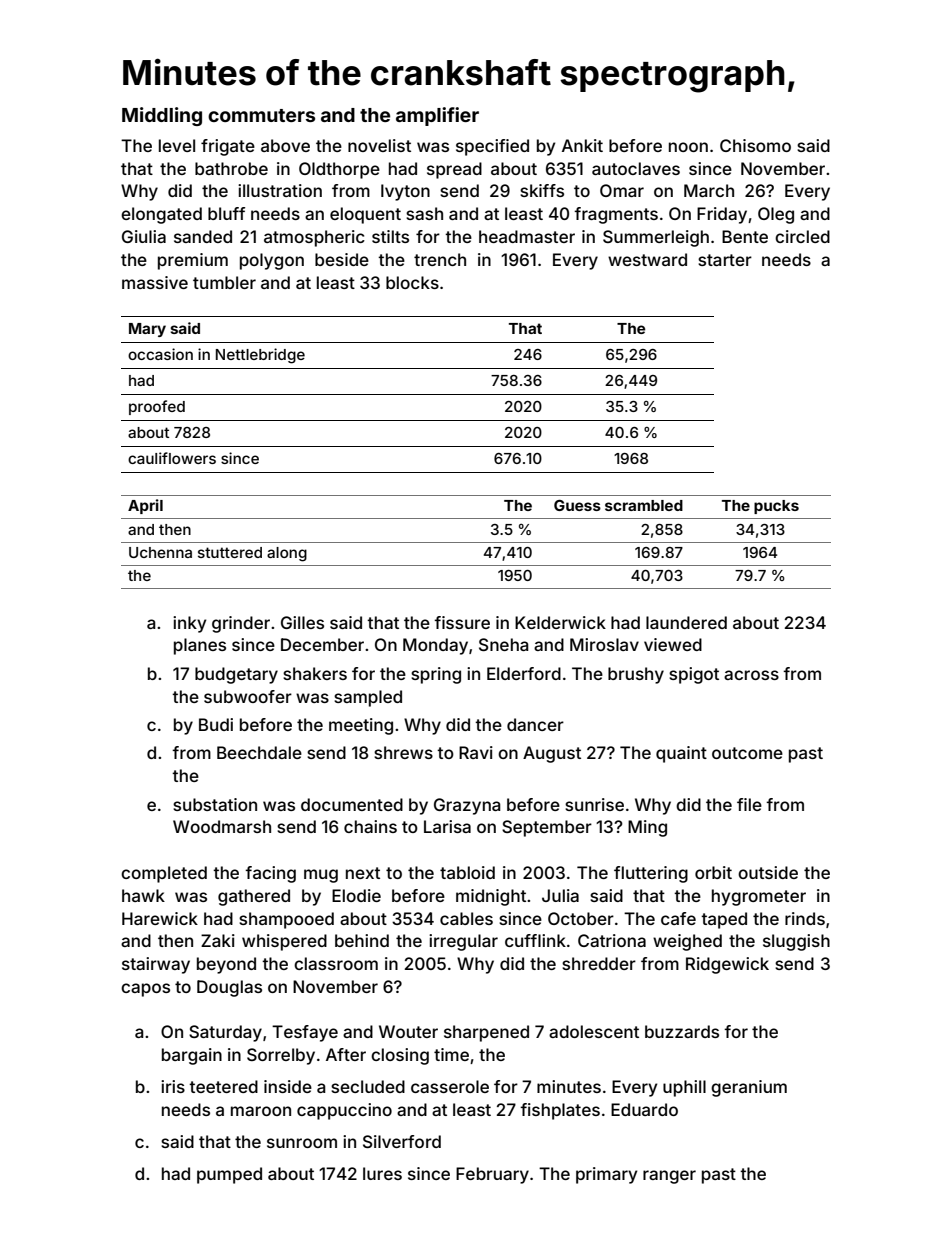 Image resolution: width=952 pixels, height=1233 pixels. Describe the element at coordinates (492, 147) in the screenshot. I see `specified` at that location.
